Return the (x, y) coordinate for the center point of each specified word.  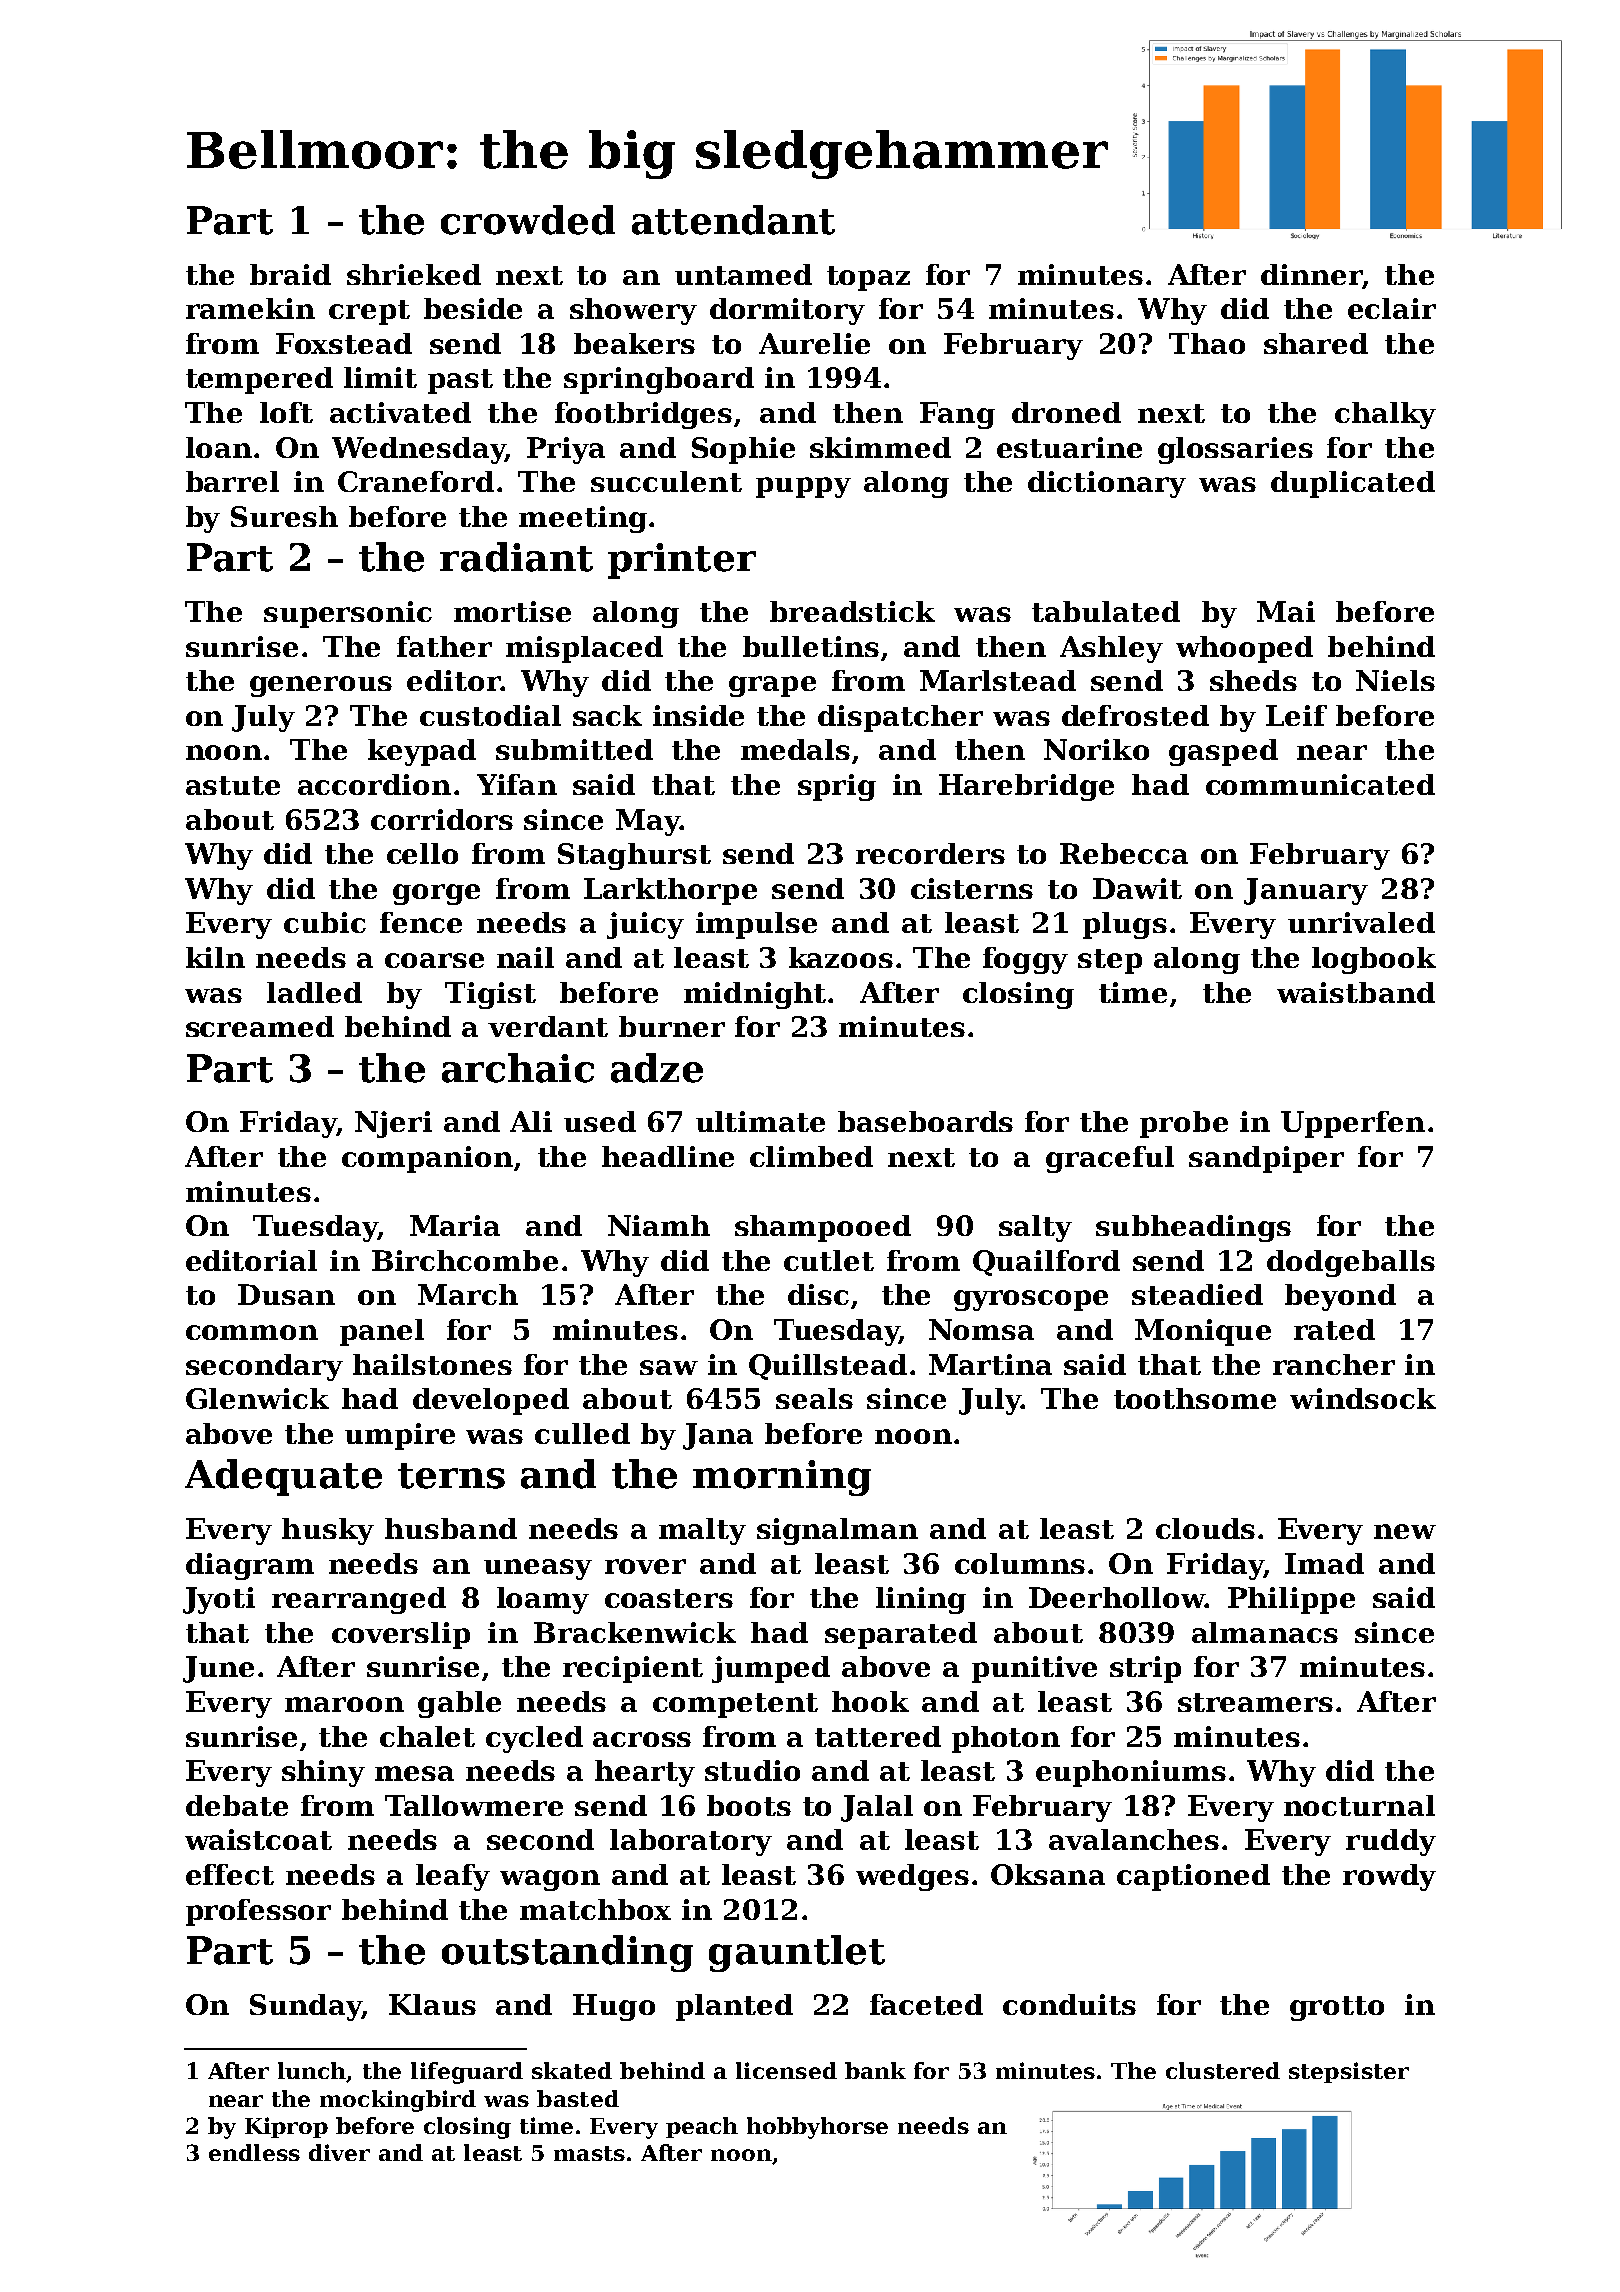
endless (254, 2152)
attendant (733, 220)
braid (290, 274)
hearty (645, 1773)
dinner (1311, 274)
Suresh (284, 516)
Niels (1395, 680)
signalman (837, 1531)
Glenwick (257, 1398)
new (1405, 1531)
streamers (1255, 1702)
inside (698, 715)
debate (237, 1805)
